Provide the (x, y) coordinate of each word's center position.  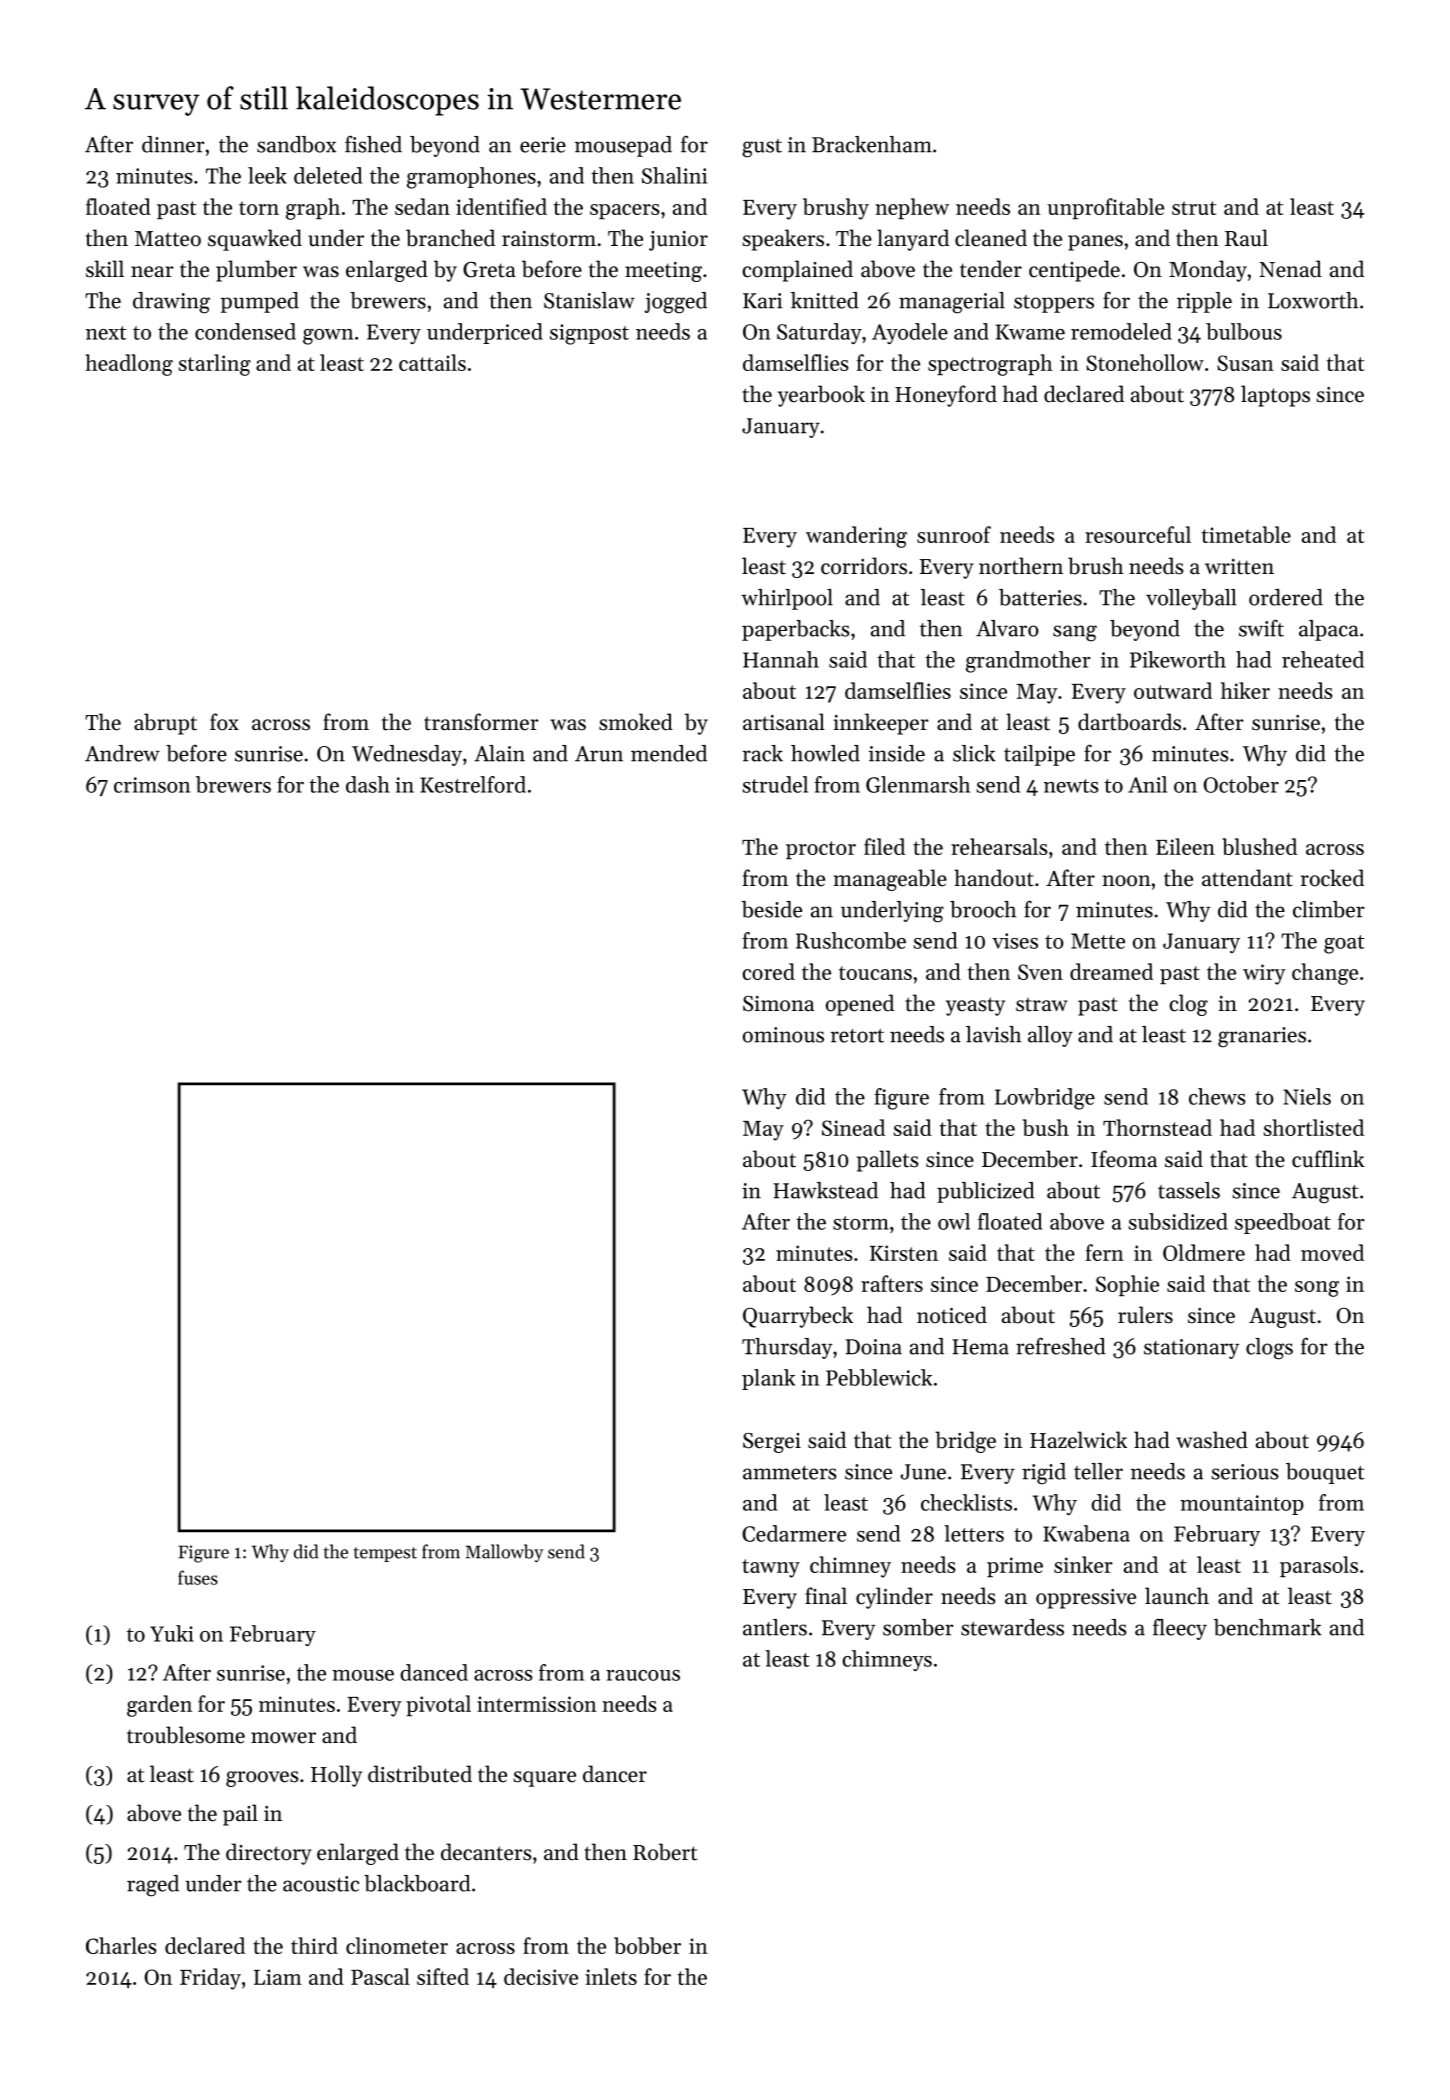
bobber (647, 1945)
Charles (121, 1945)
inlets (611, 1976)
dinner (173, 144)
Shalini (674, 175)
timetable (1246, 534)
